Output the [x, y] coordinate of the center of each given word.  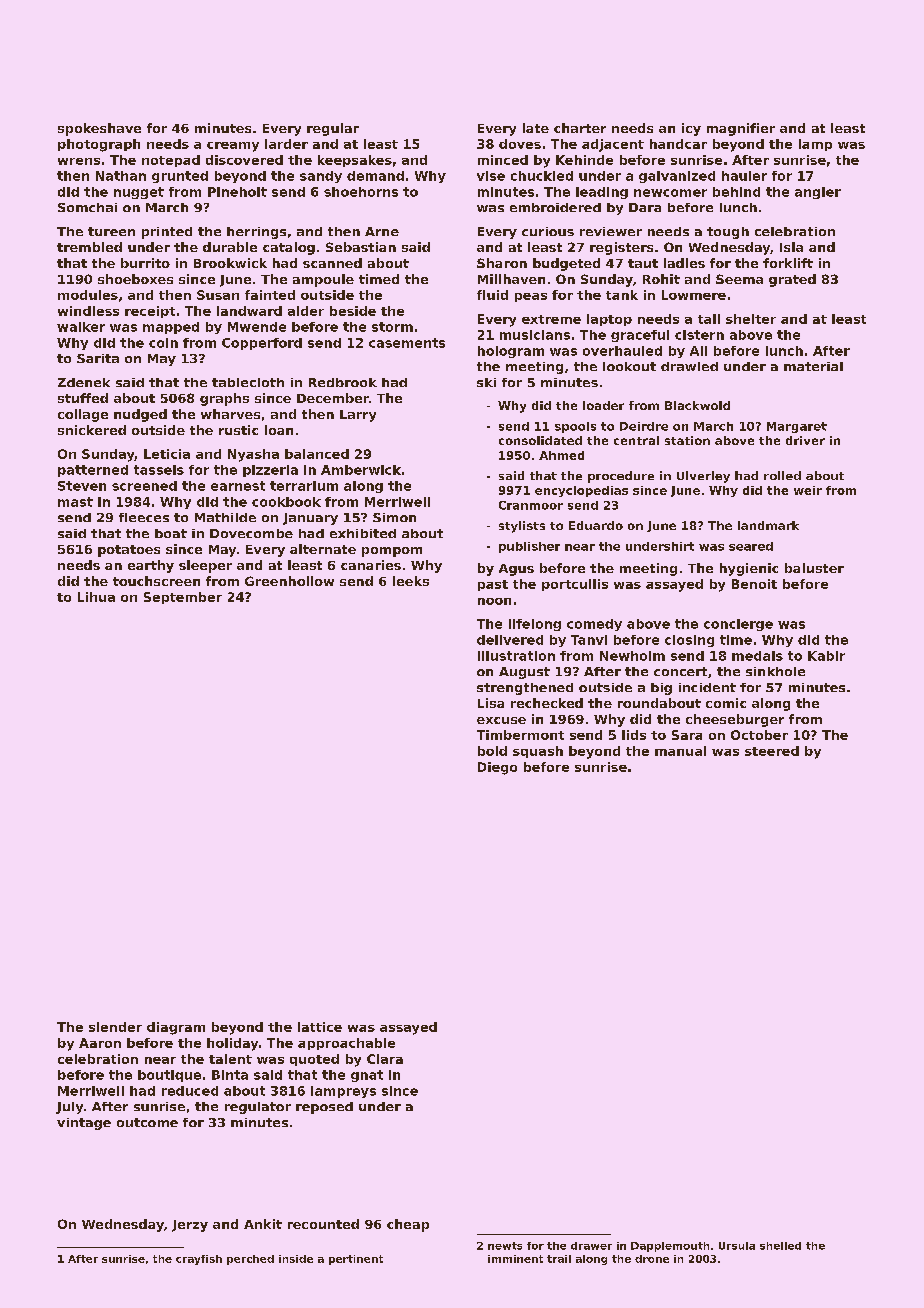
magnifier [741, 129]
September [183, 598]
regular [333, 129]
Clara [385, 1059]
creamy [233, 147]
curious [548, 231]
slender [115, 1027]
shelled [780, 1246]
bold [492, 751]
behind [736, 192]
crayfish [199, 1260]
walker [81, 327]
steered [772, 751]
